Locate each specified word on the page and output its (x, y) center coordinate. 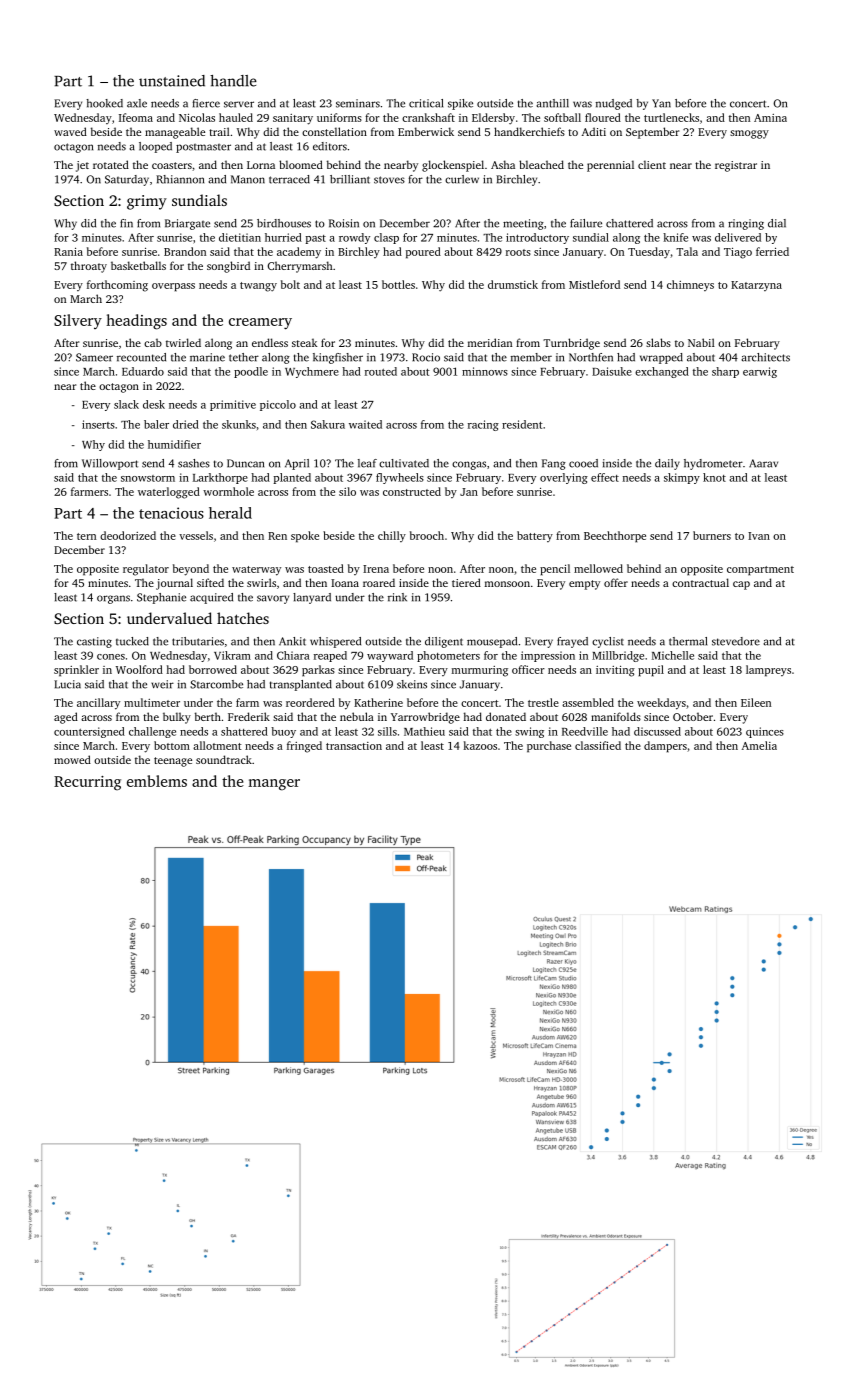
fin (126, 223)
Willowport (110, 464)
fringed (304, 747)
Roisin (344, 223)
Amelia (759, 745)
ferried (772, 251)
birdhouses (284, 223)
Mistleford (594, 284)
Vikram (232, 655)
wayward (390, 656)
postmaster (203, 148)
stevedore (736, 641)
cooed (583, 463)
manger (274, 785)
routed (381, 371)
